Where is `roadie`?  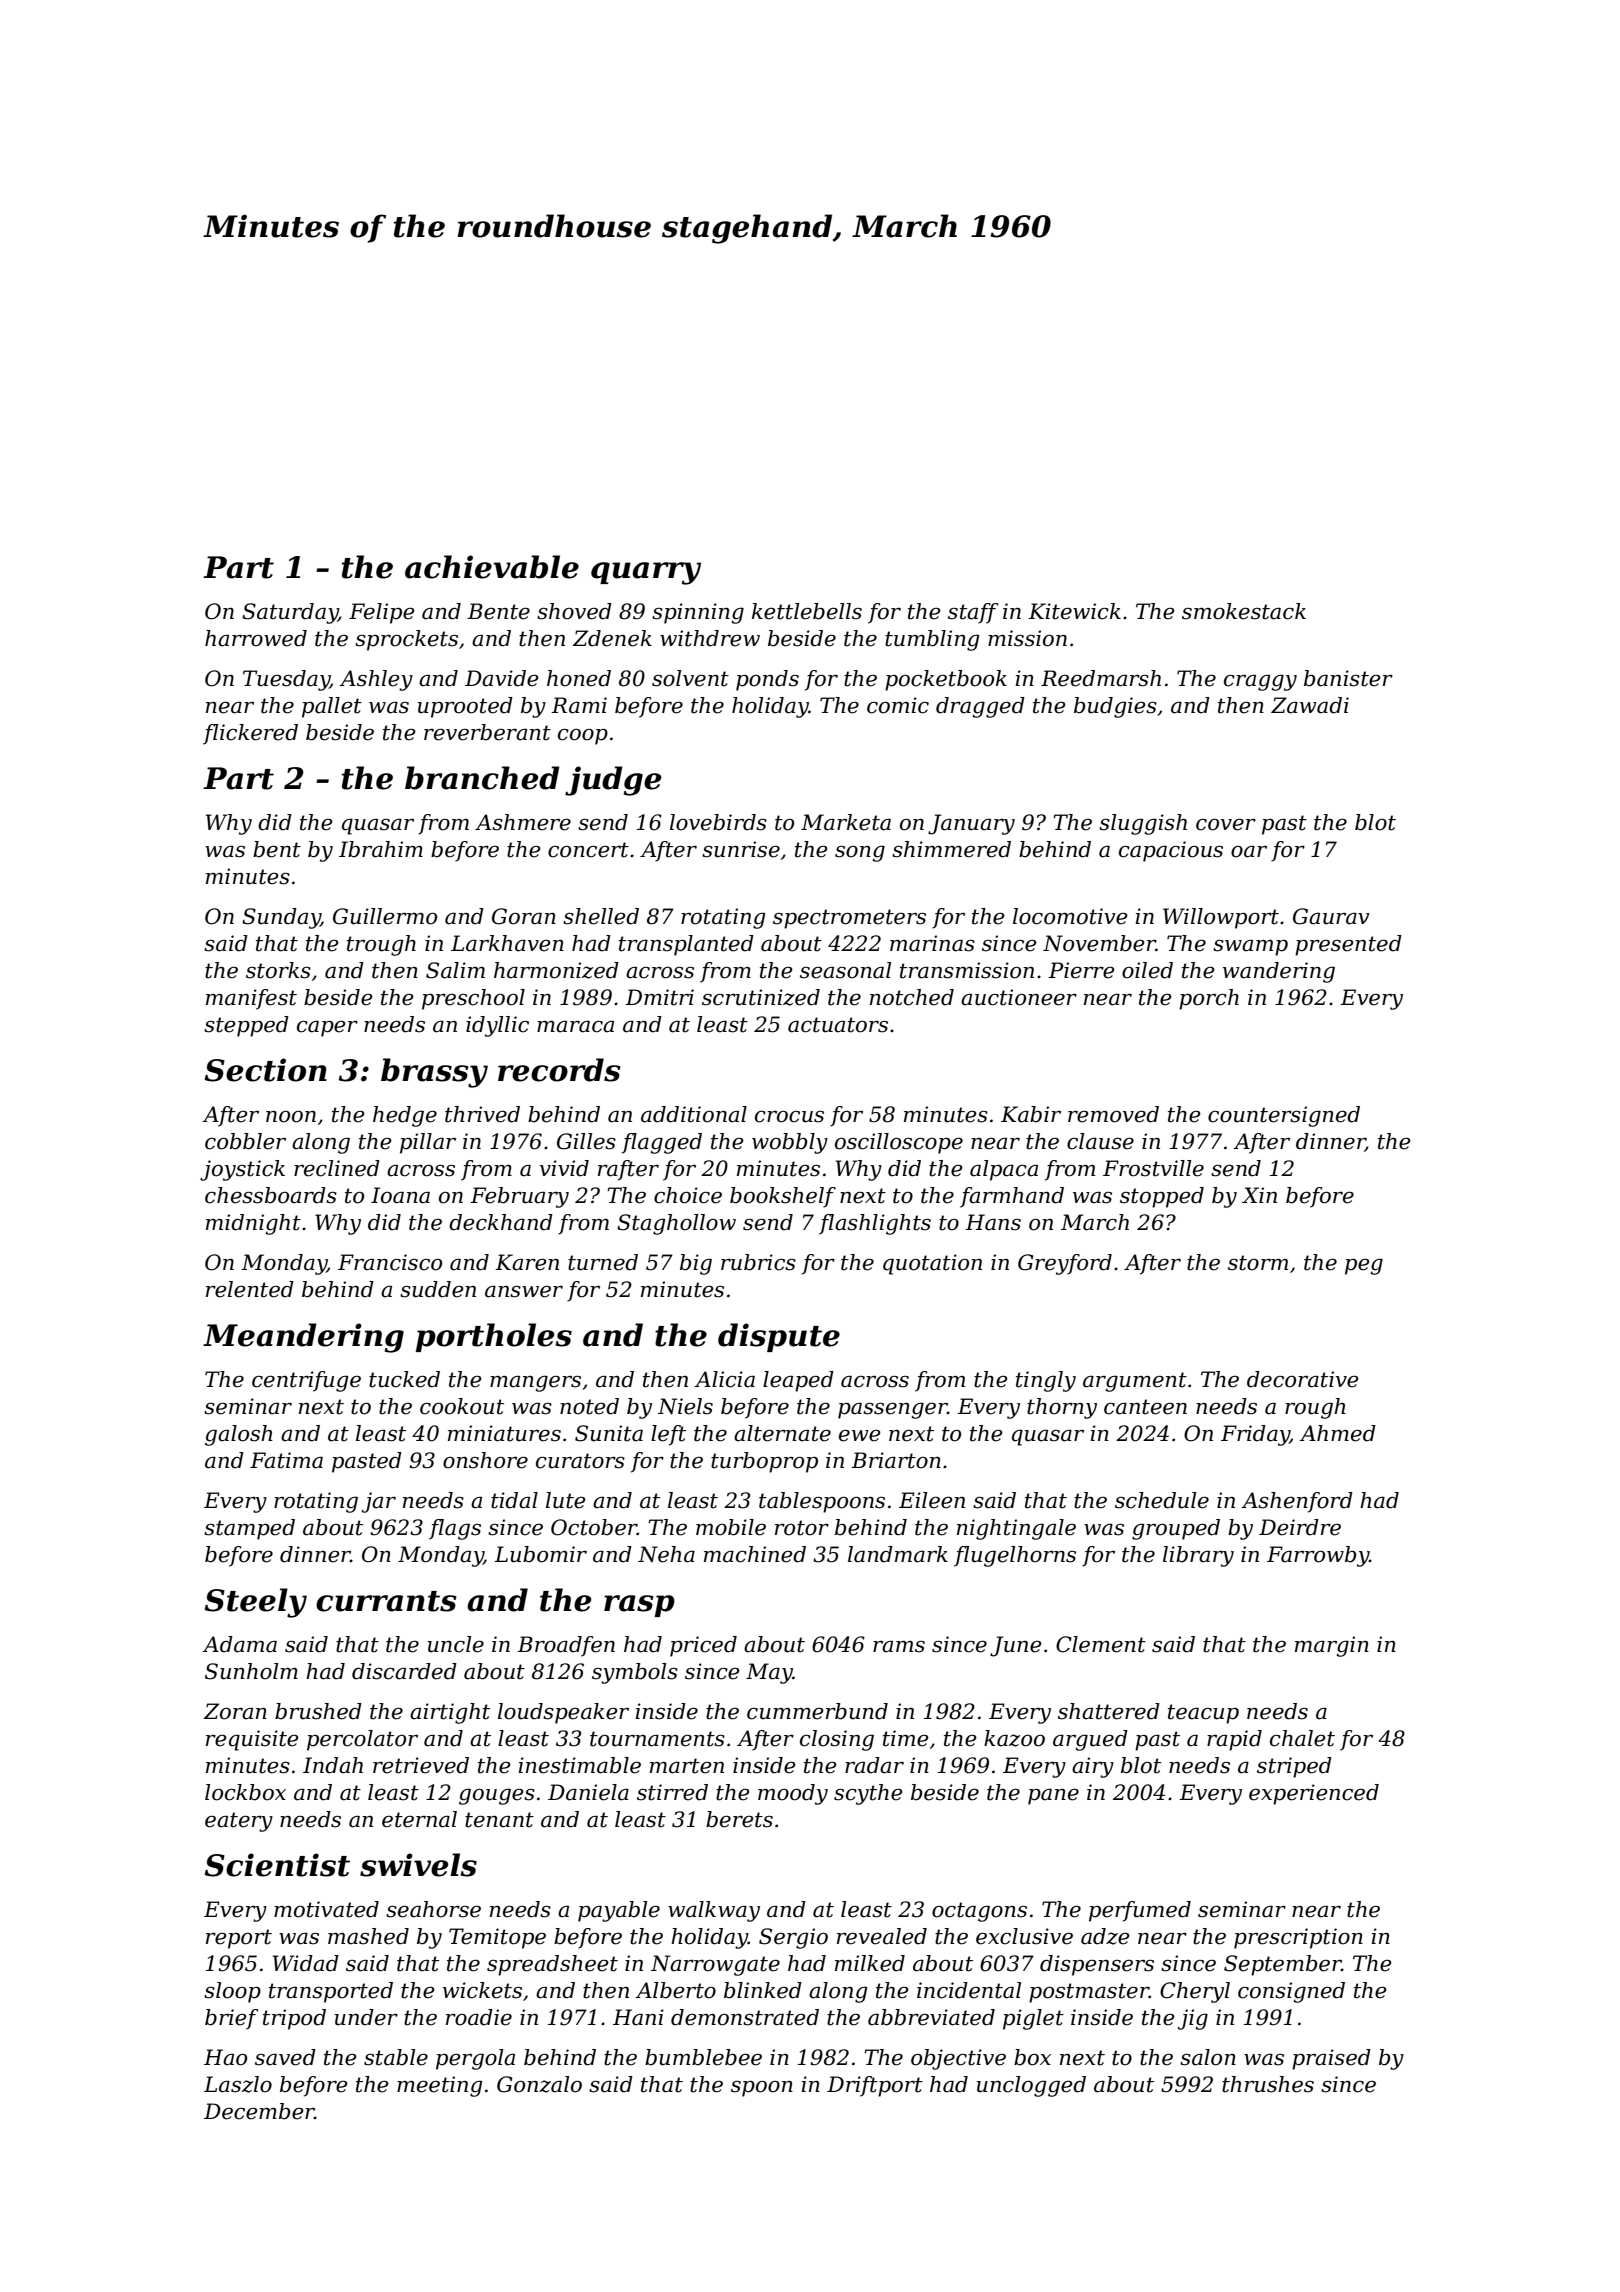
roadie is located at coordinates (479, 2017).
